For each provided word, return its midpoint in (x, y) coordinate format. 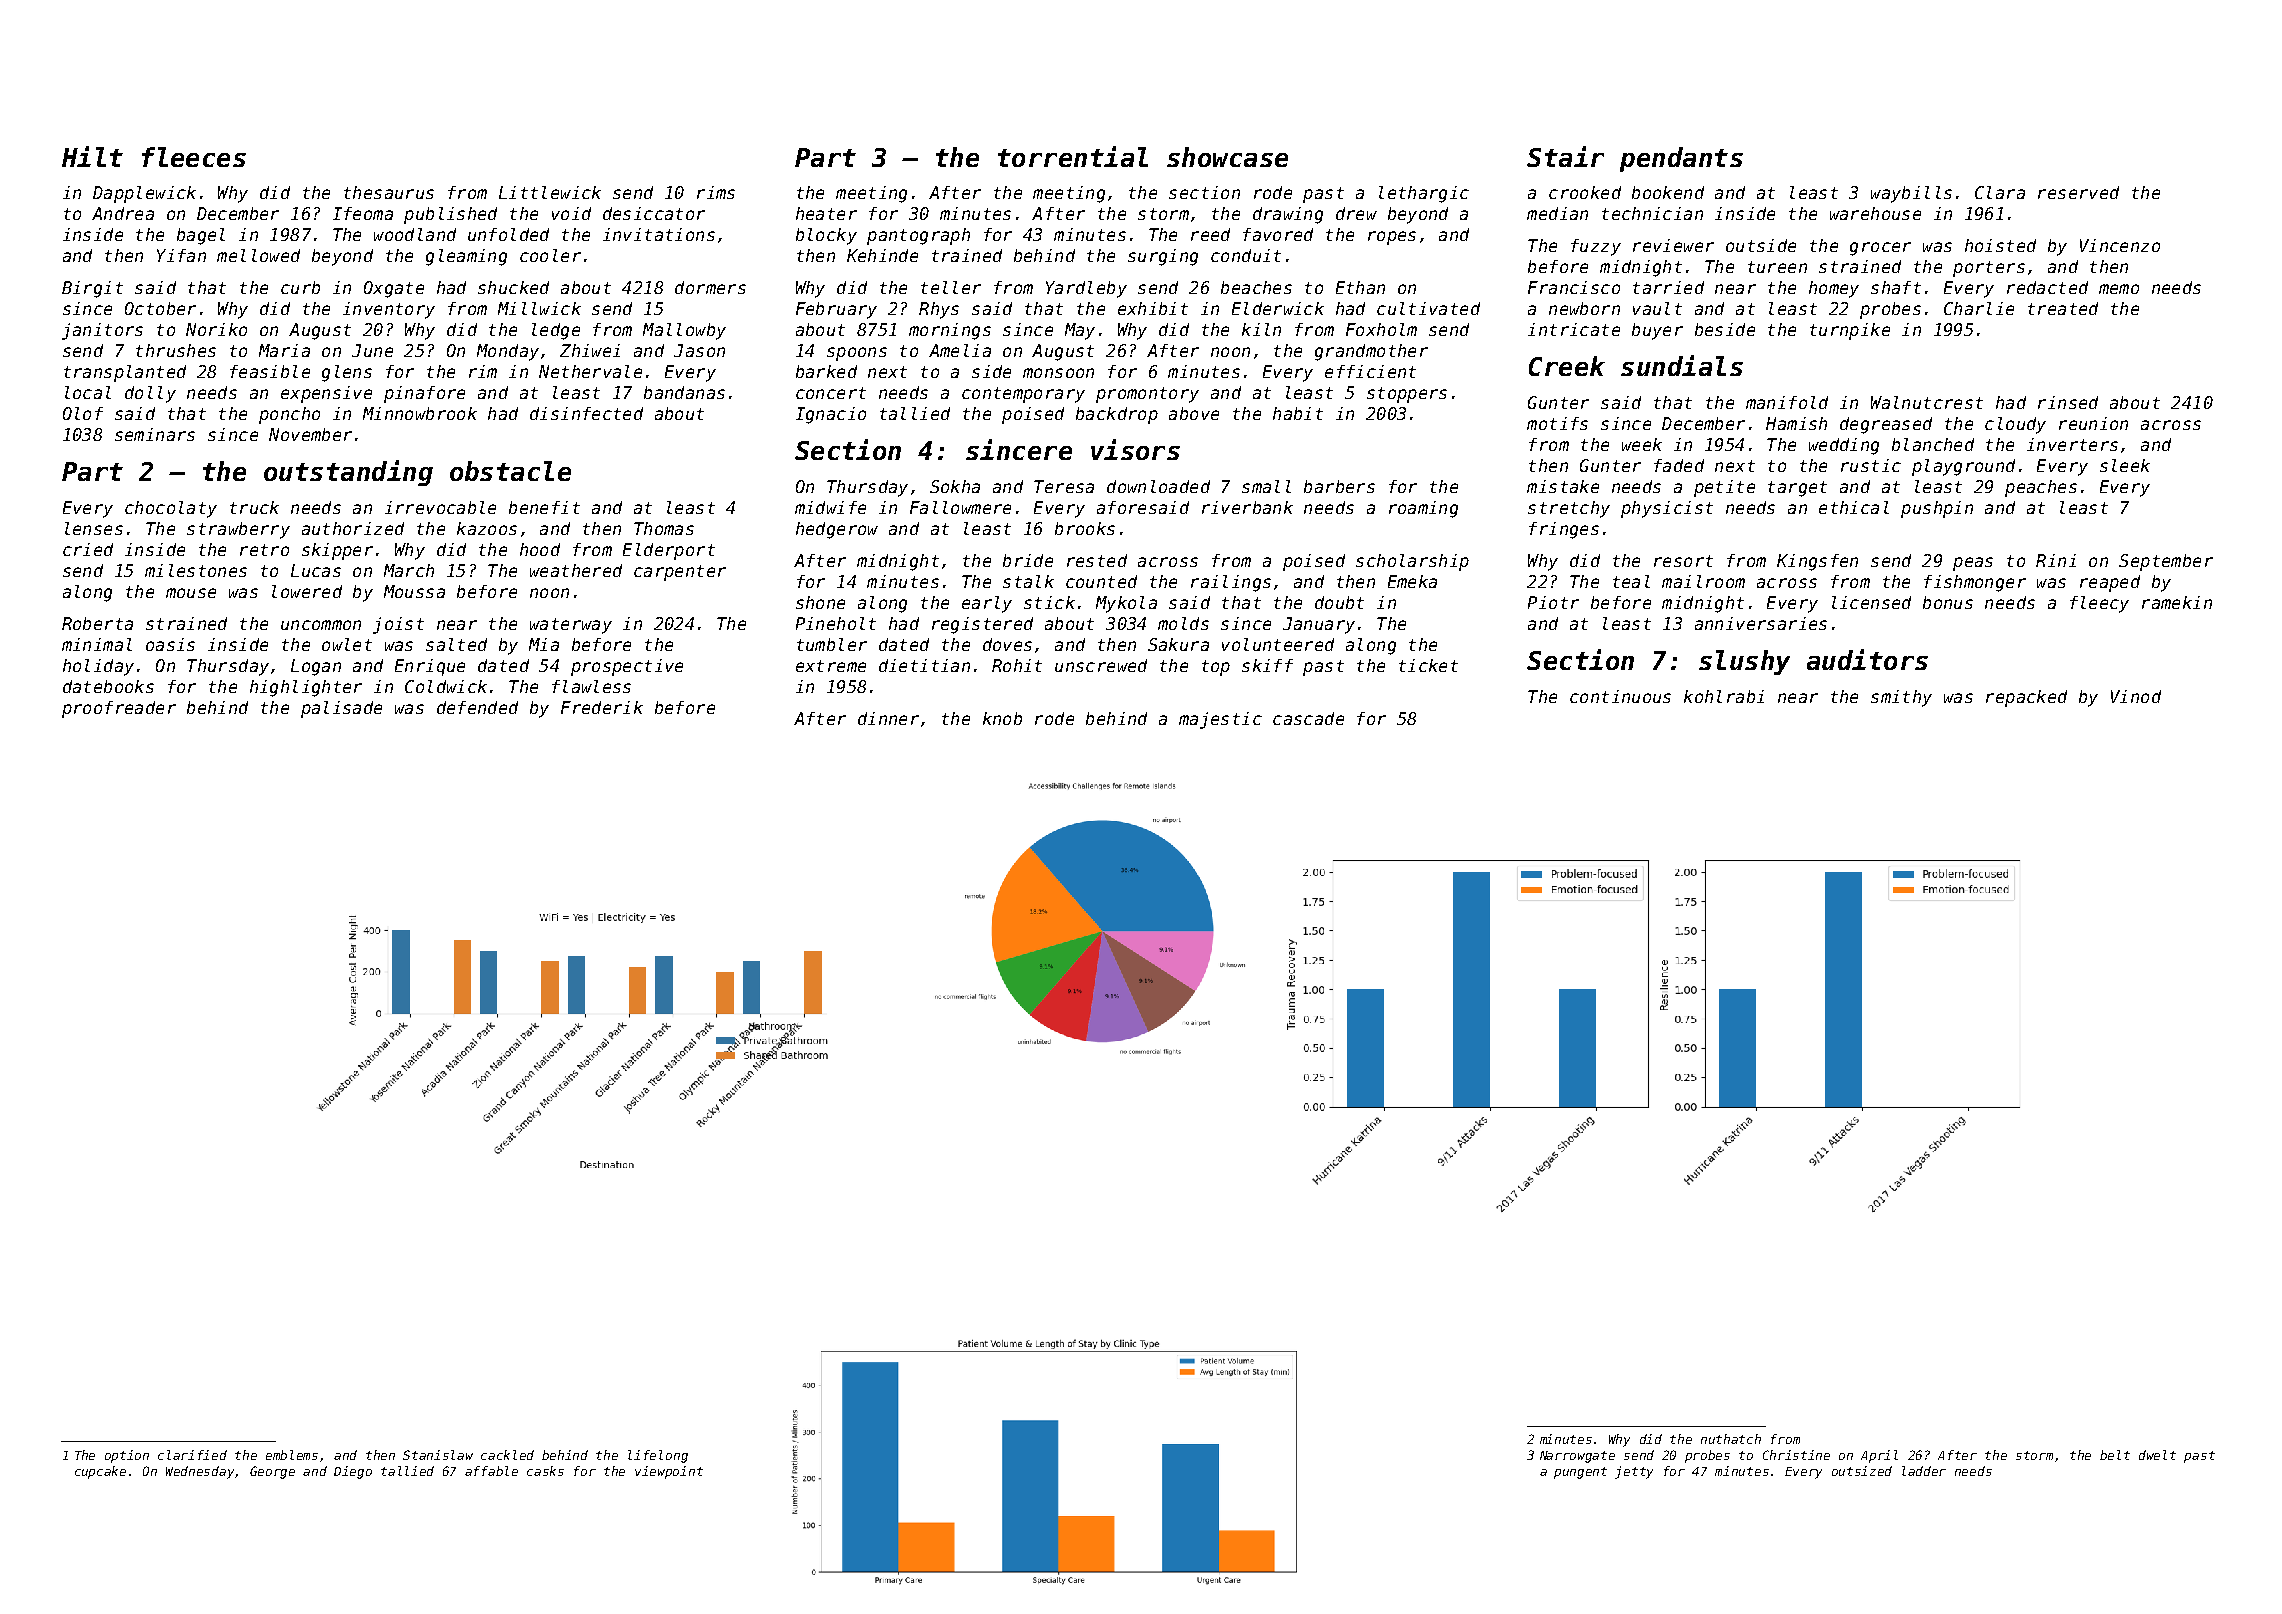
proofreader (119, 709)
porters (1989, 269)
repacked (2026, 698)
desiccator (654, 213)
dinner (888, 718)
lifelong (658, 1456)
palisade (341, 709)
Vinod (2136, 696)
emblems (292, 1455)
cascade (1308, 718)
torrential (1073, 156)
